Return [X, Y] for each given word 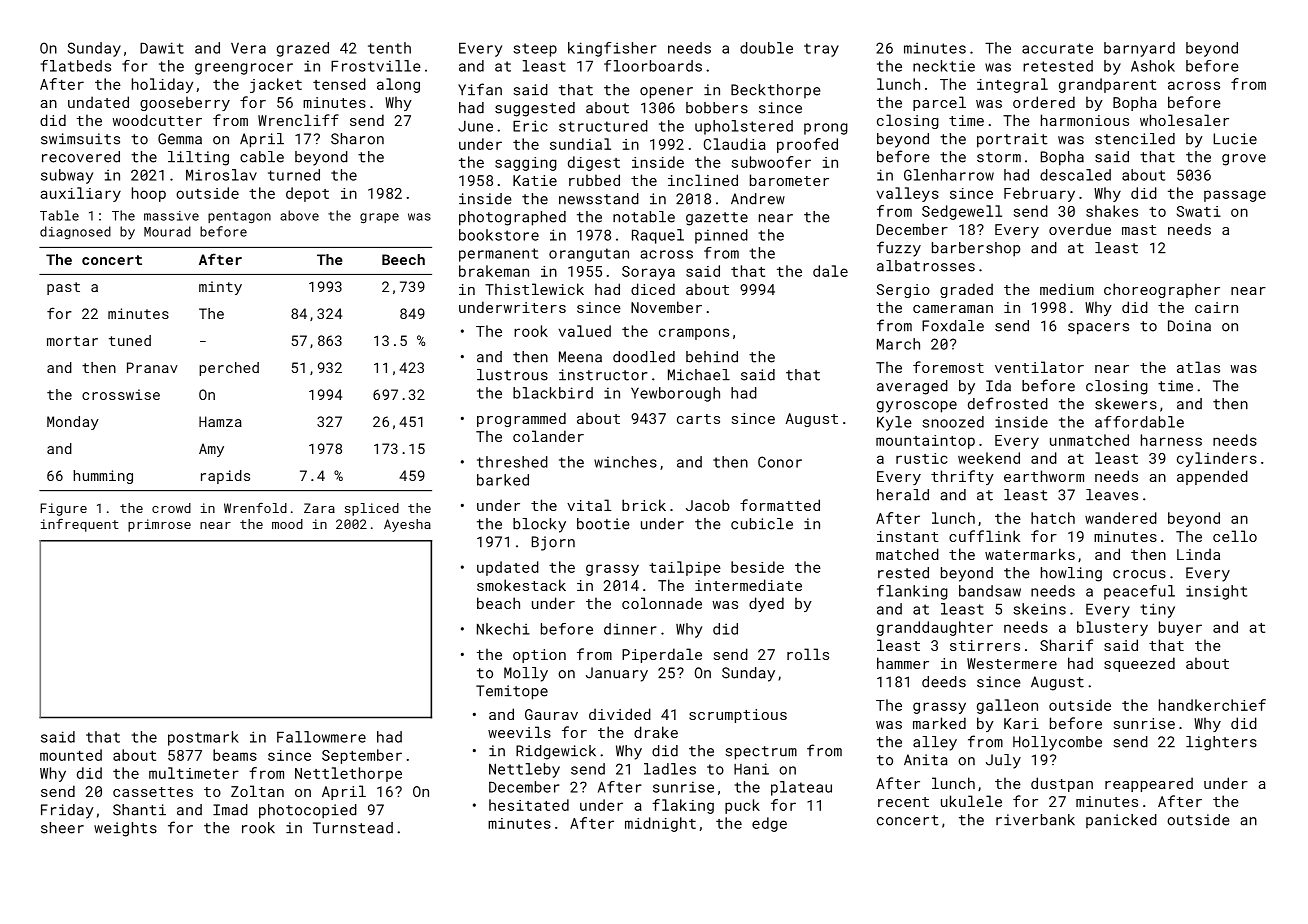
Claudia [735, 144]
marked [939, 723]
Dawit [162, 48]
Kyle [894, 423]
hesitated [529, 805]
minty [220, 288]
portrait [1012, 140]
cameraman [953, 309]
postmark [203, 738]
